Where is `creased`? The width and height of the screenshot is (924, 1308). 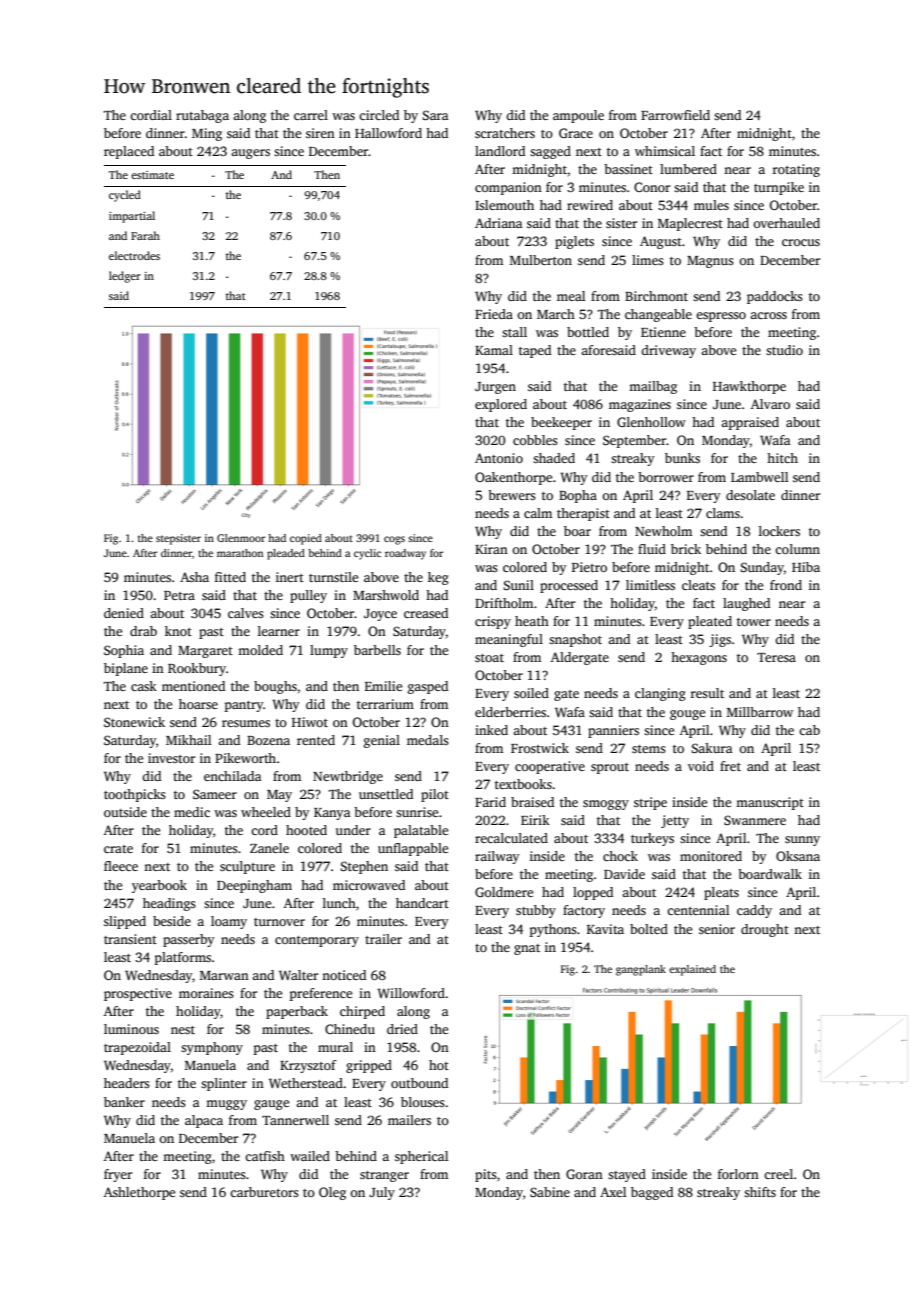
creased is located at coordinates (426, 613).
